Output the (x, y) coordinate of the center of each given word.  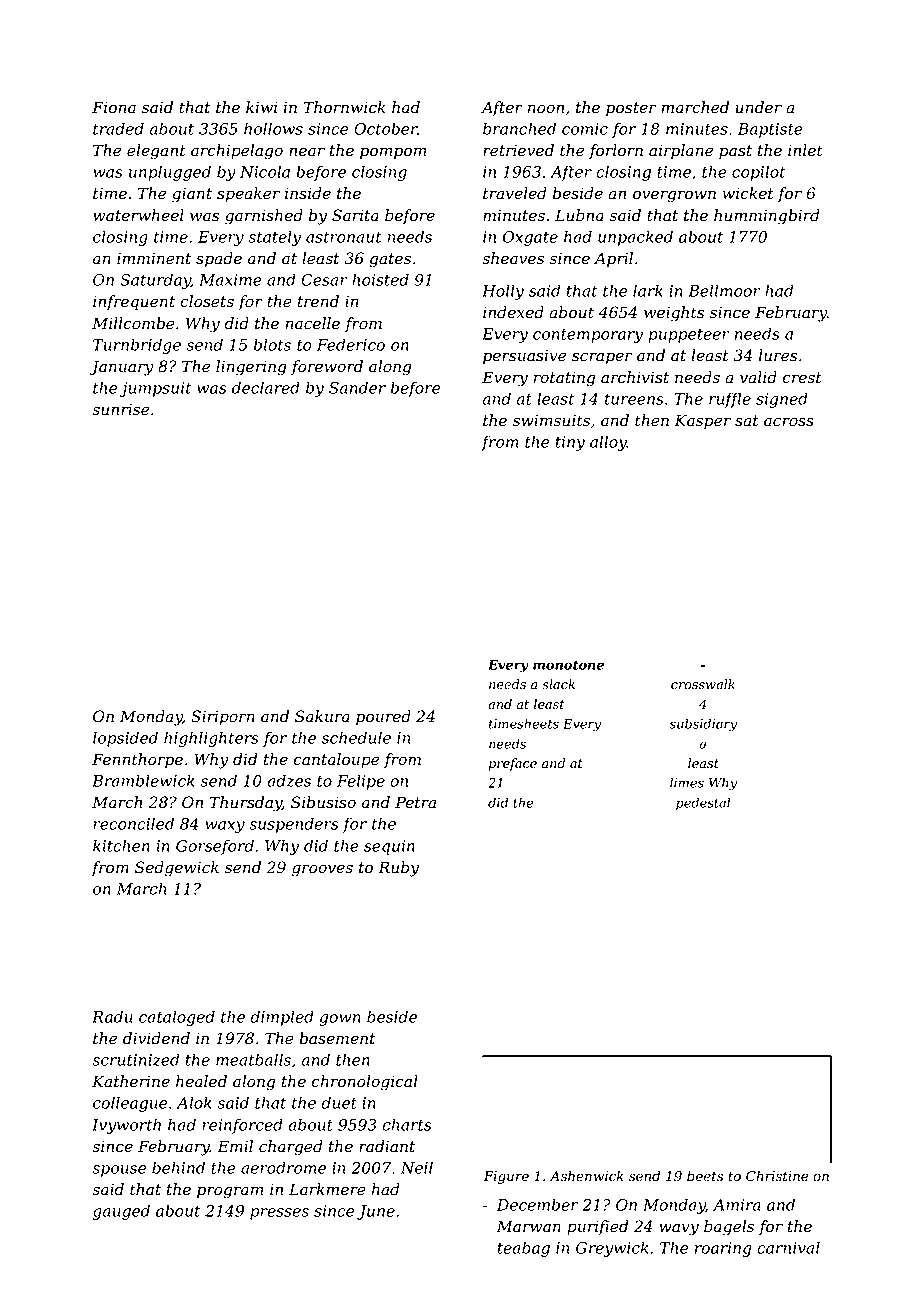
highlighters (211, 739)
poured (383, 717)
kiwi (262, 107)
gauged (121, 1212)
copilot (758, 173)
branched (519, 128)
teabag (524, 1249)
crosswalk (703, 684)
